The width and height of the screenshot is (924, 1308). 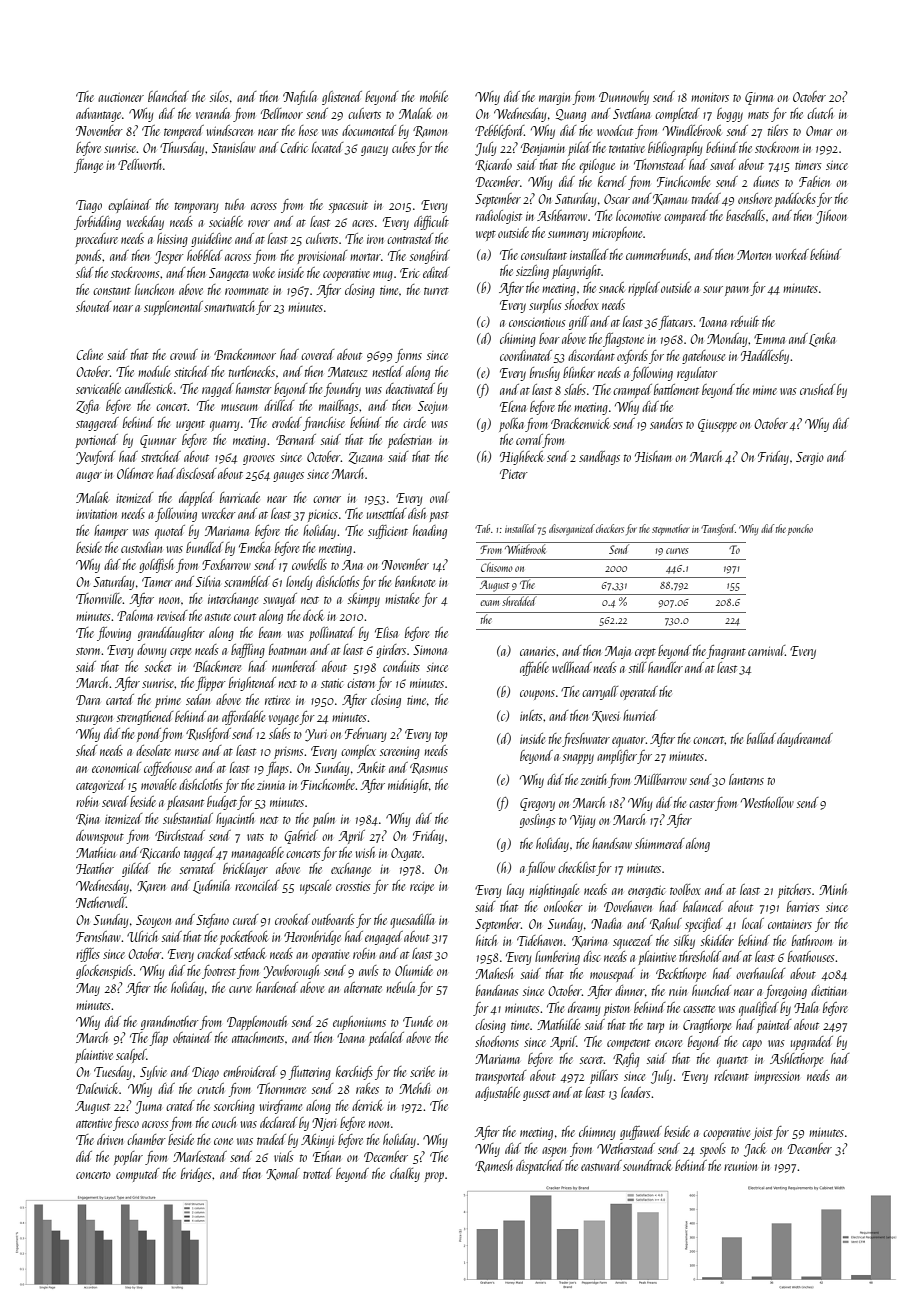 I want to click on Girma, so click(x=759, y=98).
